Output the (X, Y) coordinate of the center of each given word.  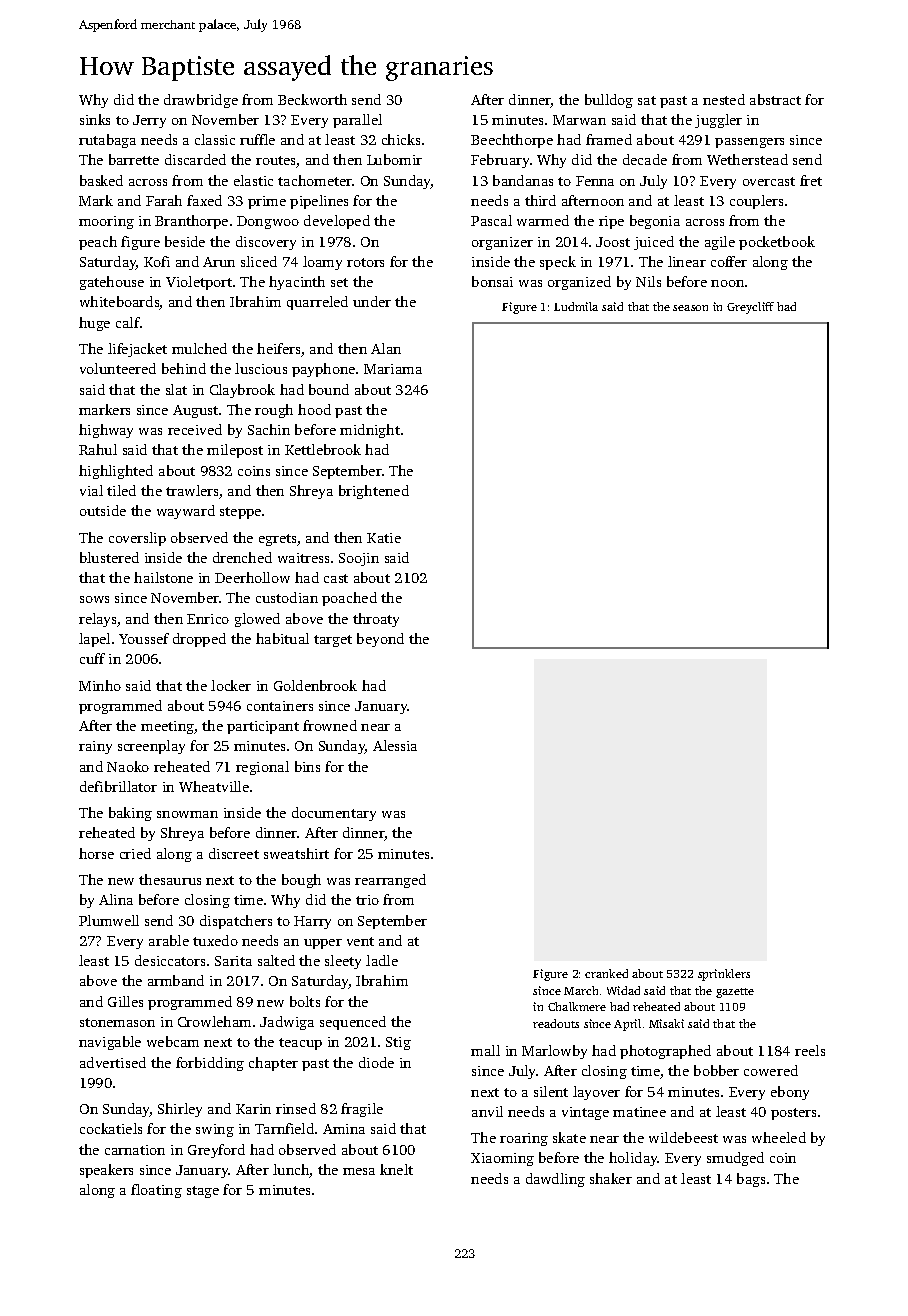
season (690, 308)
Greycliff (750, 308)
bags (751, 1180)
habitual (282, 638)
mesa (359, 1171)
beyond (380, 640)
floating (156, 1191)
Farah (164, 200)
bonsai (492, 281)
